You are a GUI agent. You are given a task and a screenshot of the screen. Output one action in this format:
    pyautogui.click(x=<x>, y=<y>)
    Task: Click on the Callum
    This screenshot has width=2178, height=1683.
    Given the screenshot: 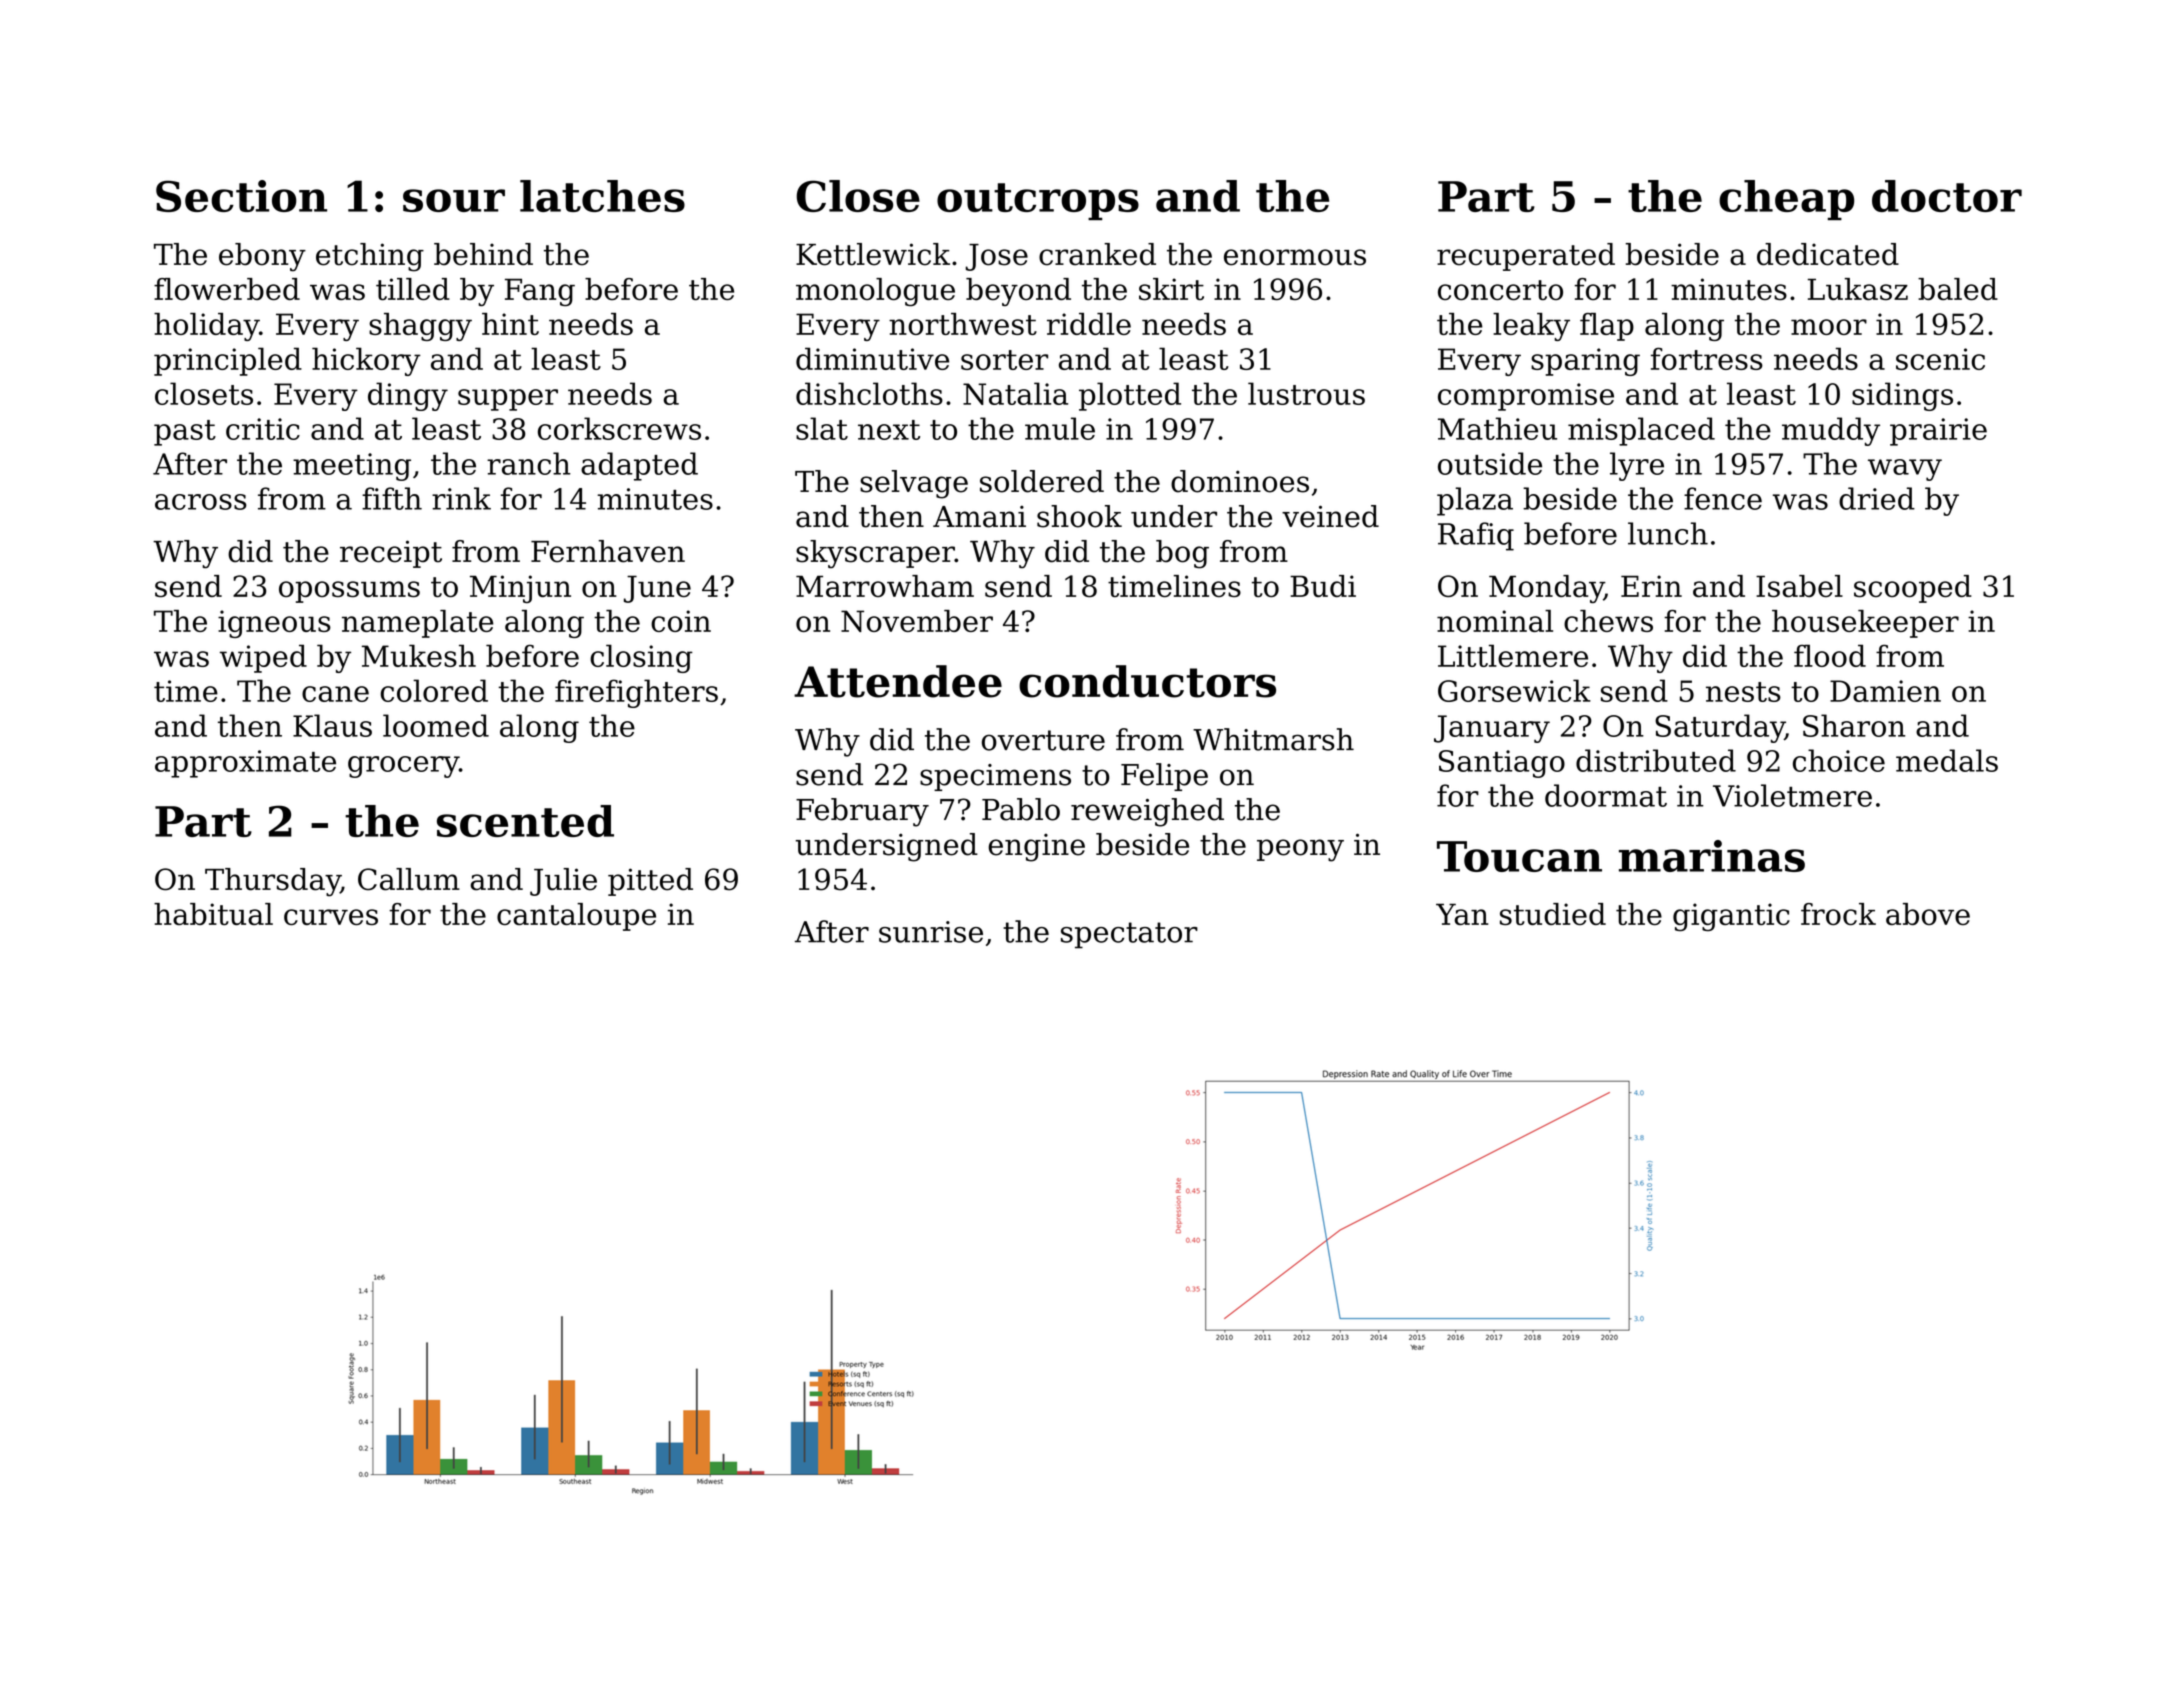 What is the action you would take?
    pyautogui.click(x=409, y=879)
